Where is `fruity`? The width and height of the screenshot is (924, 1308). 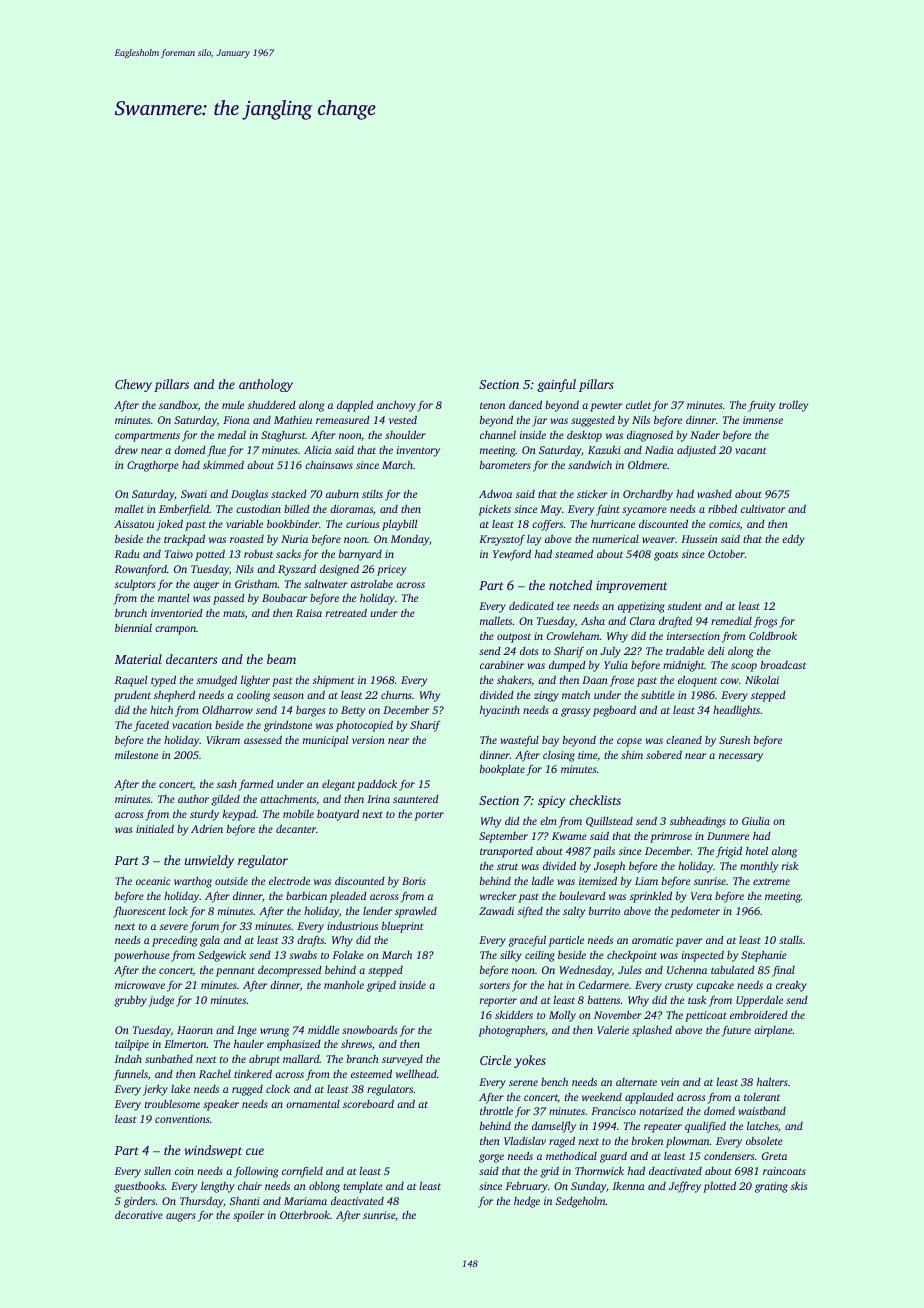
fruity is located at coordinates (761, 406).
